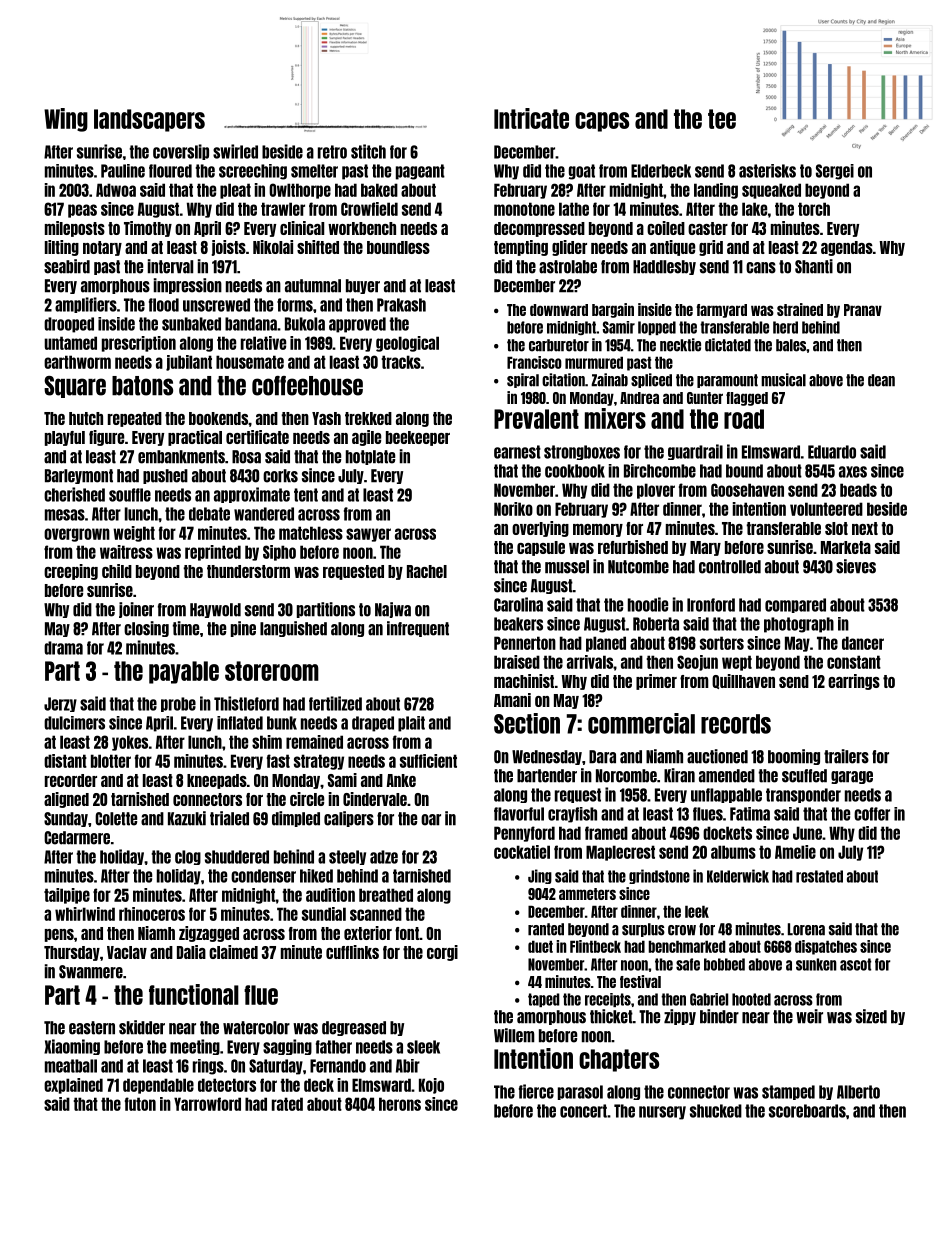  Describe the element at coordinates (531, 118) in the screenshot. I see `Intricate` at that location.
